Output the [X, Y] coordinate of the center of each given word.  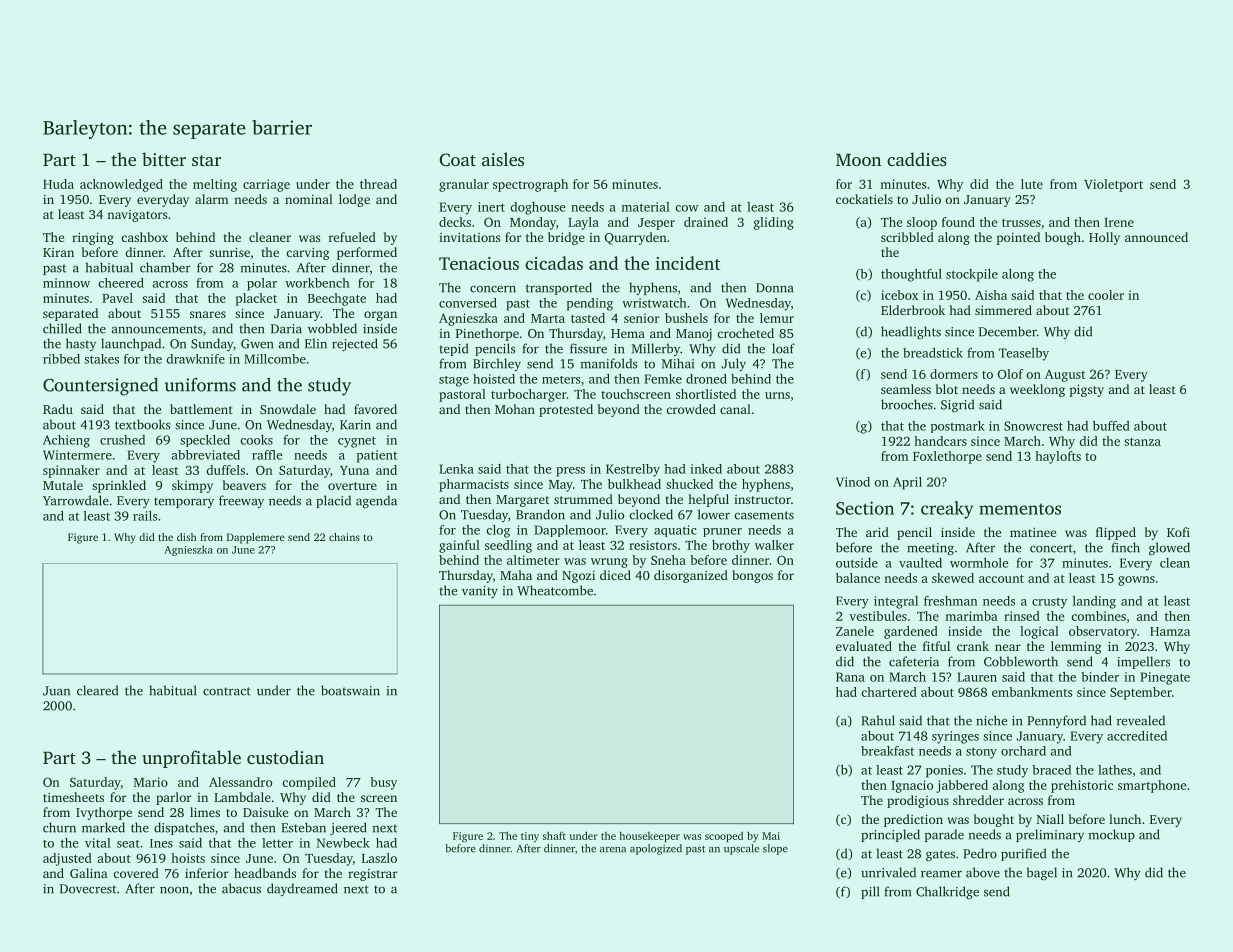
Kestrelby [633, 470]
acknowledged [121, 185]
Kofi [1178, 532]
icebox [899, 295]
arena [613, 850]
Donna [774, 288]
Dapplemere [256, 538]
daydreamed [302, 889]
